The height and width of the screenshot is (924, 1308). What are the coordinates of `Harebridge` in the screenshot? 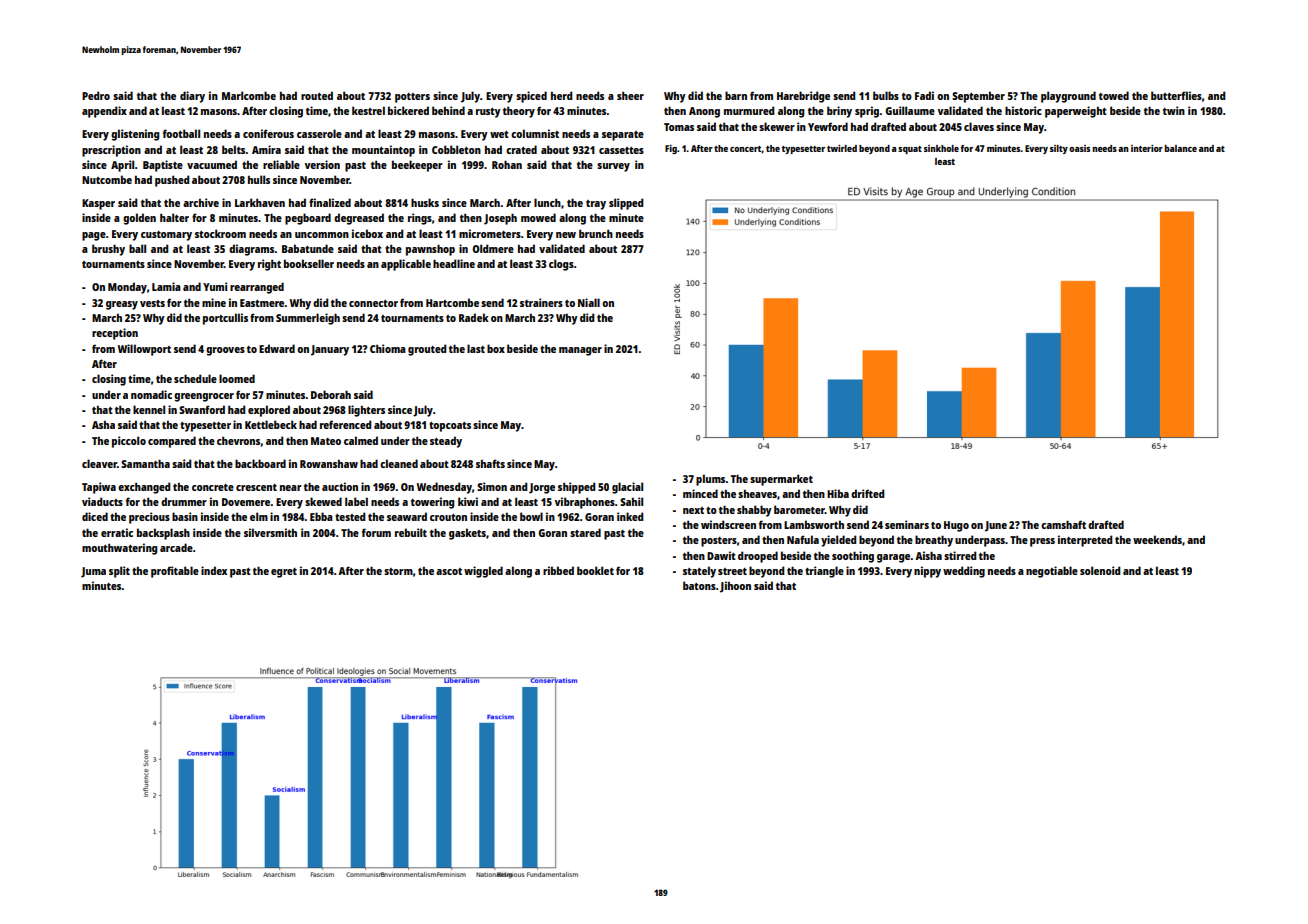 It's located at (803, 97).
